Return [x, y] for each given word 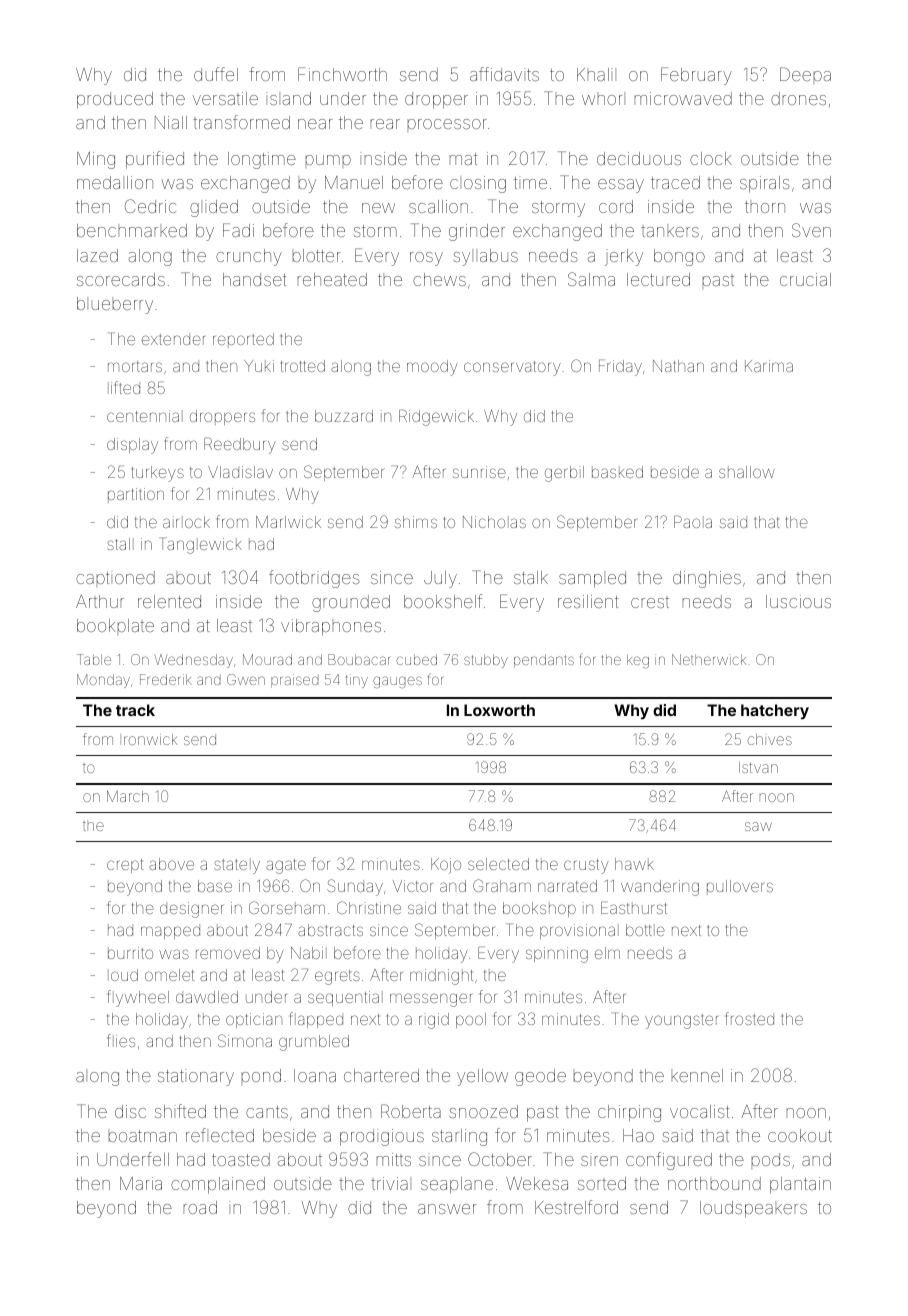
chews [439, 279]
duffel [216, 74]
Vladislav [240, 472]
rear [385, 124]
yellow [482, 1077]
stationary [196, 1077]
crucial [805, 279]
